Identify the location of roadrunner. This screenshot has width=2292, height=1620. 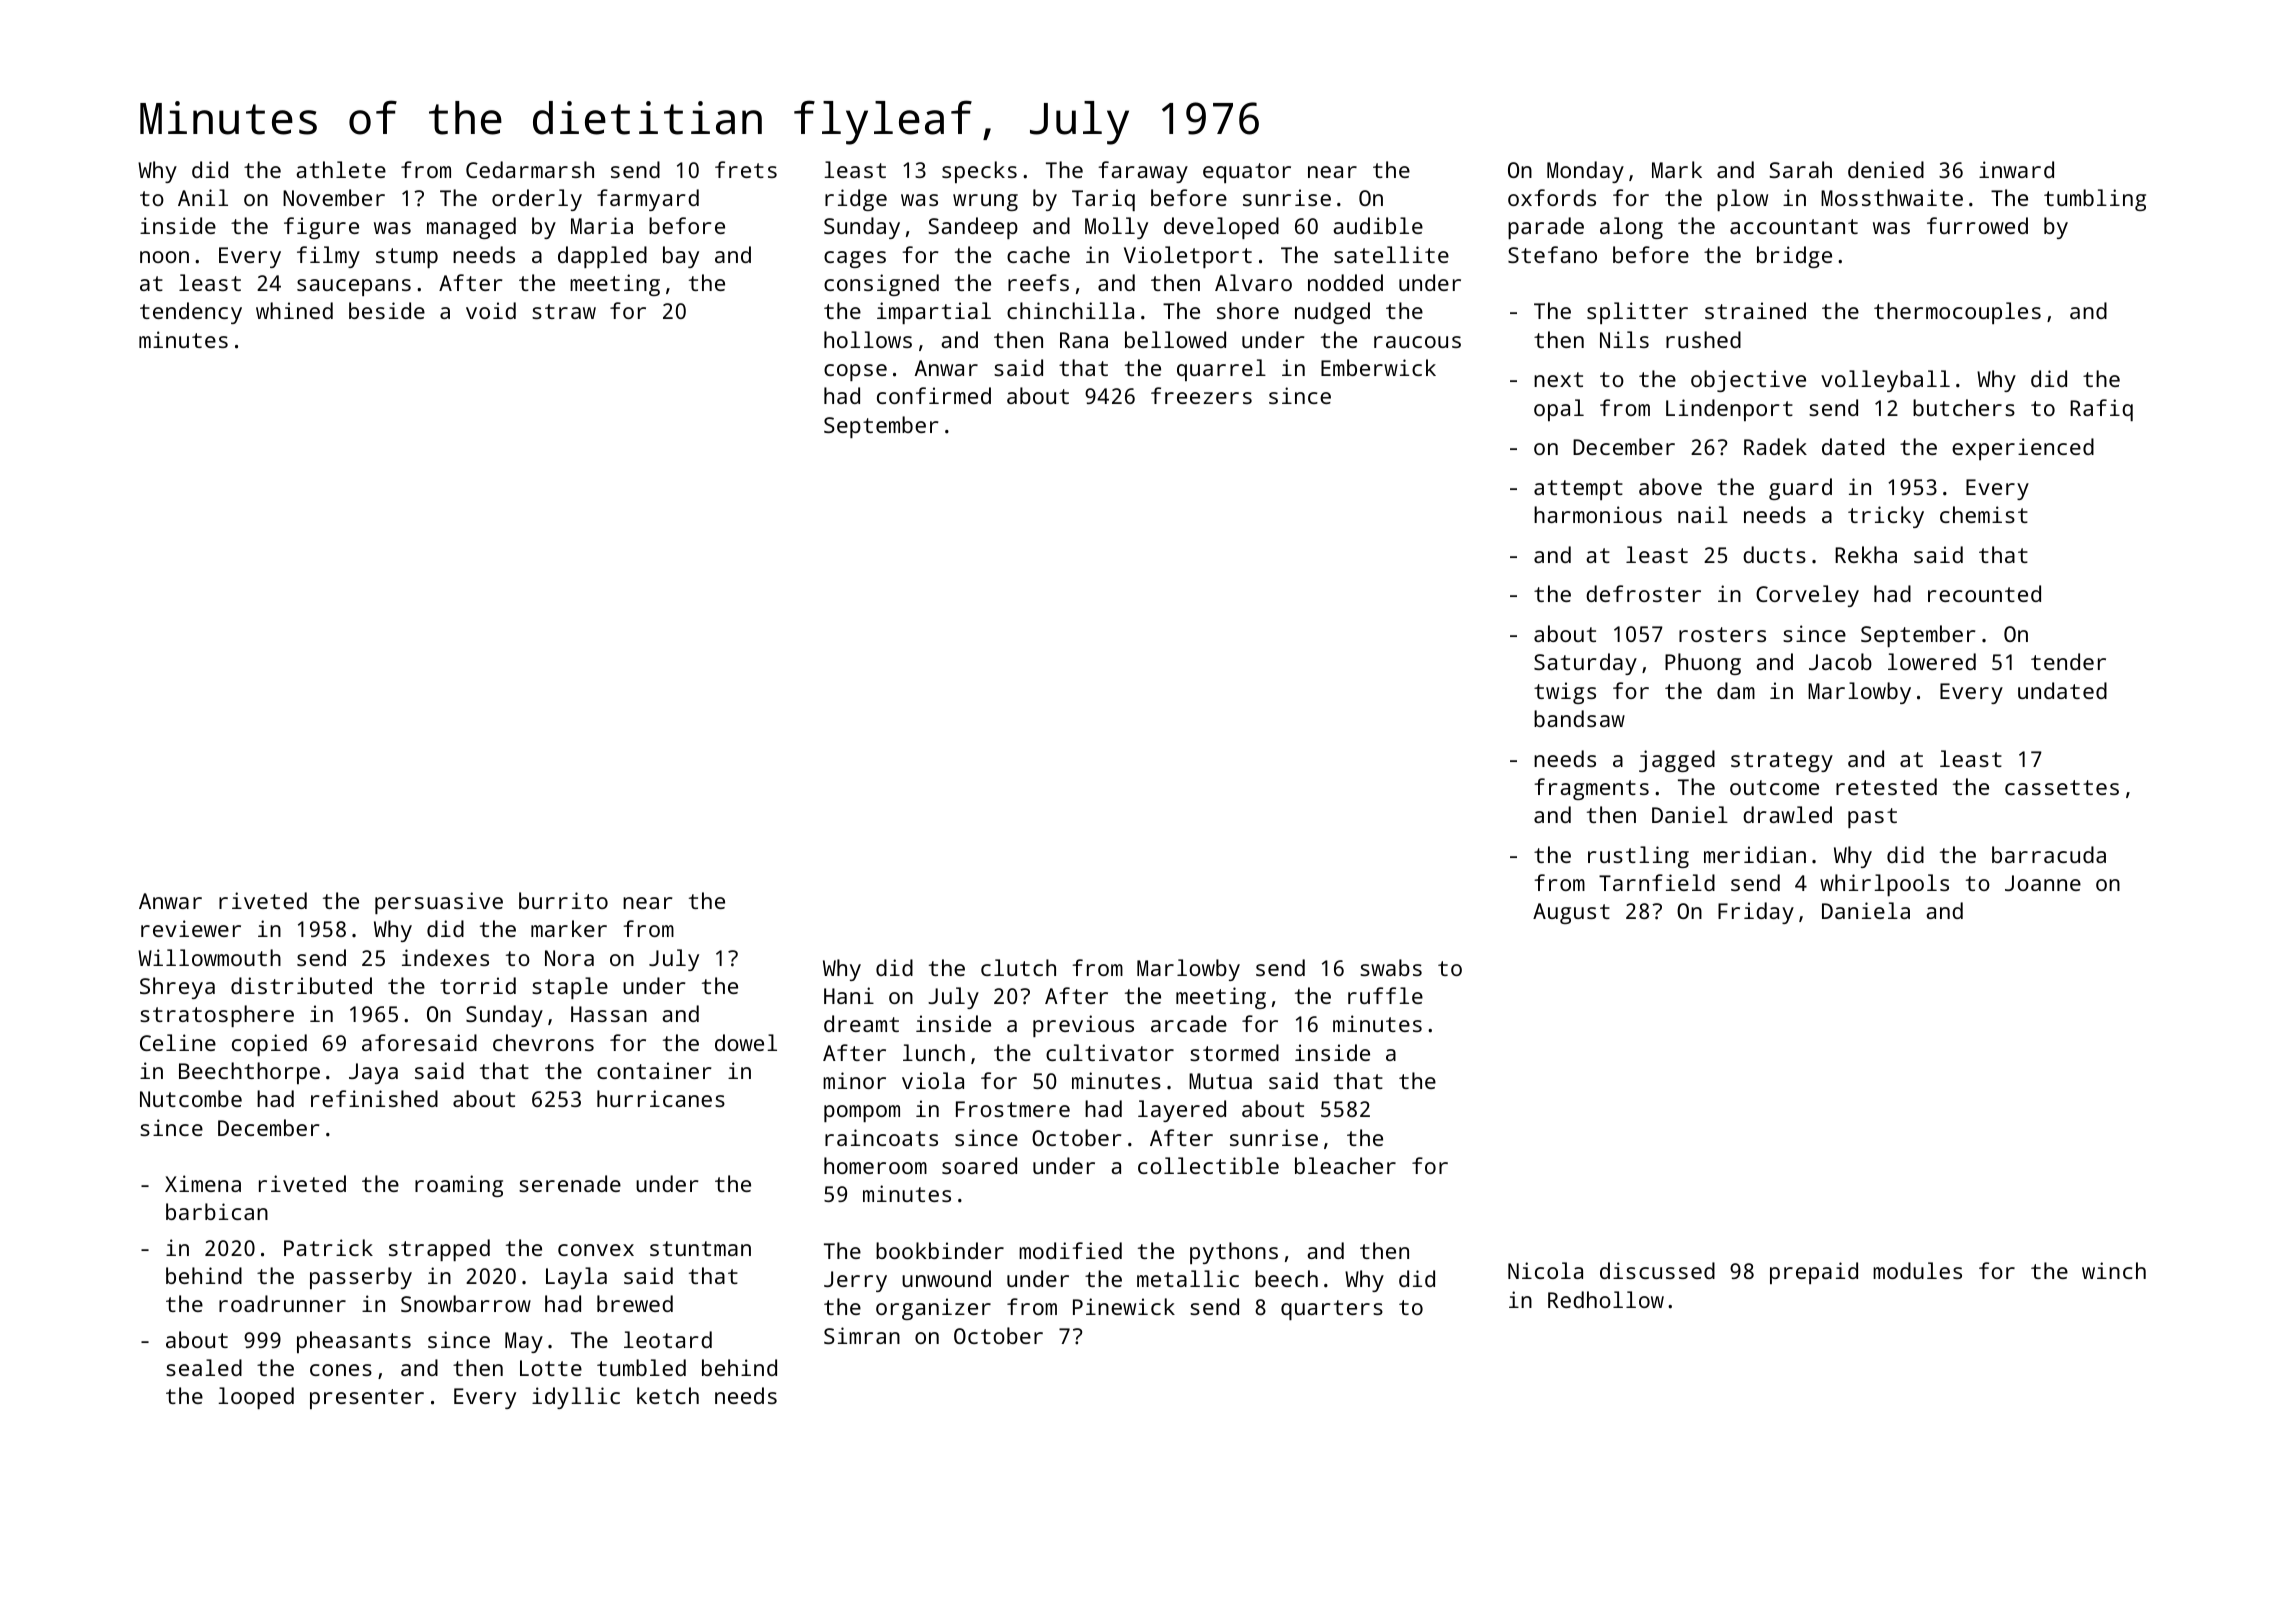
(282, 1303).
